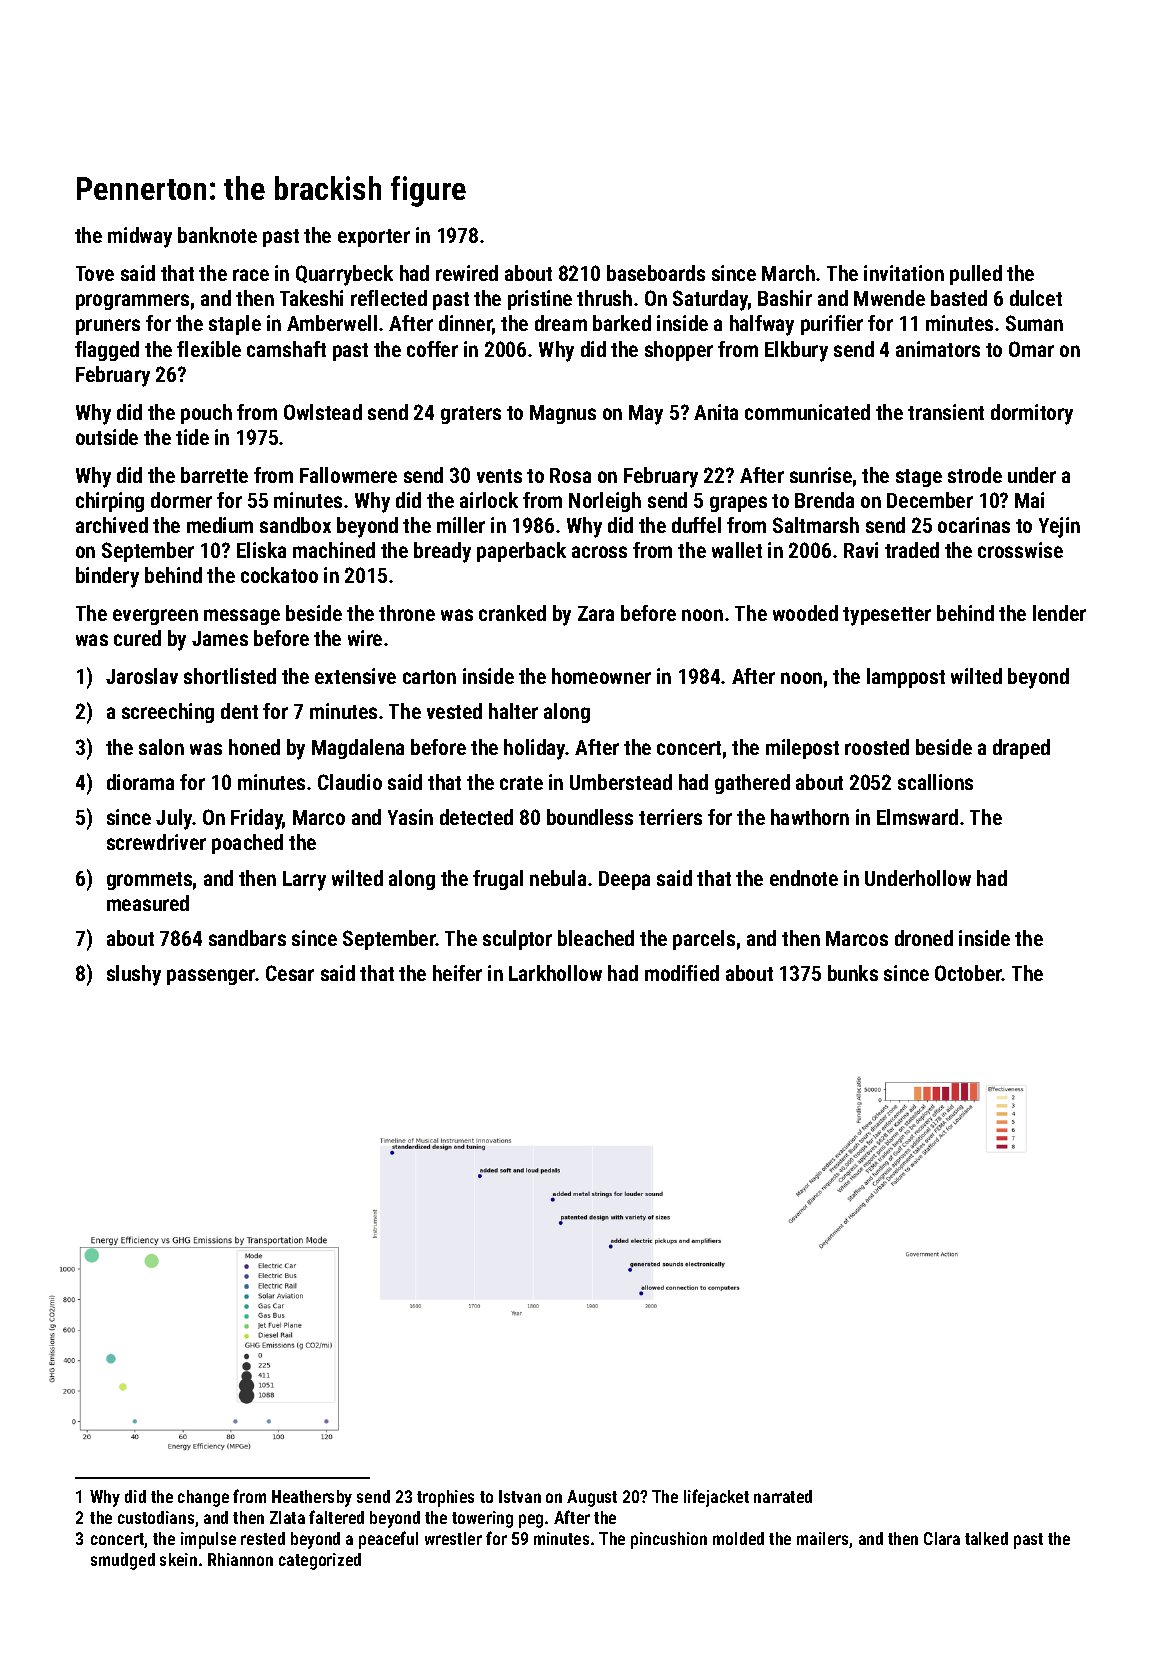 The height and width of the screenshot is (1654, 1165). What do you see at coordinates (457, 973) in the screenshot?
I see `heifer` at bounding box center [457, 973].
